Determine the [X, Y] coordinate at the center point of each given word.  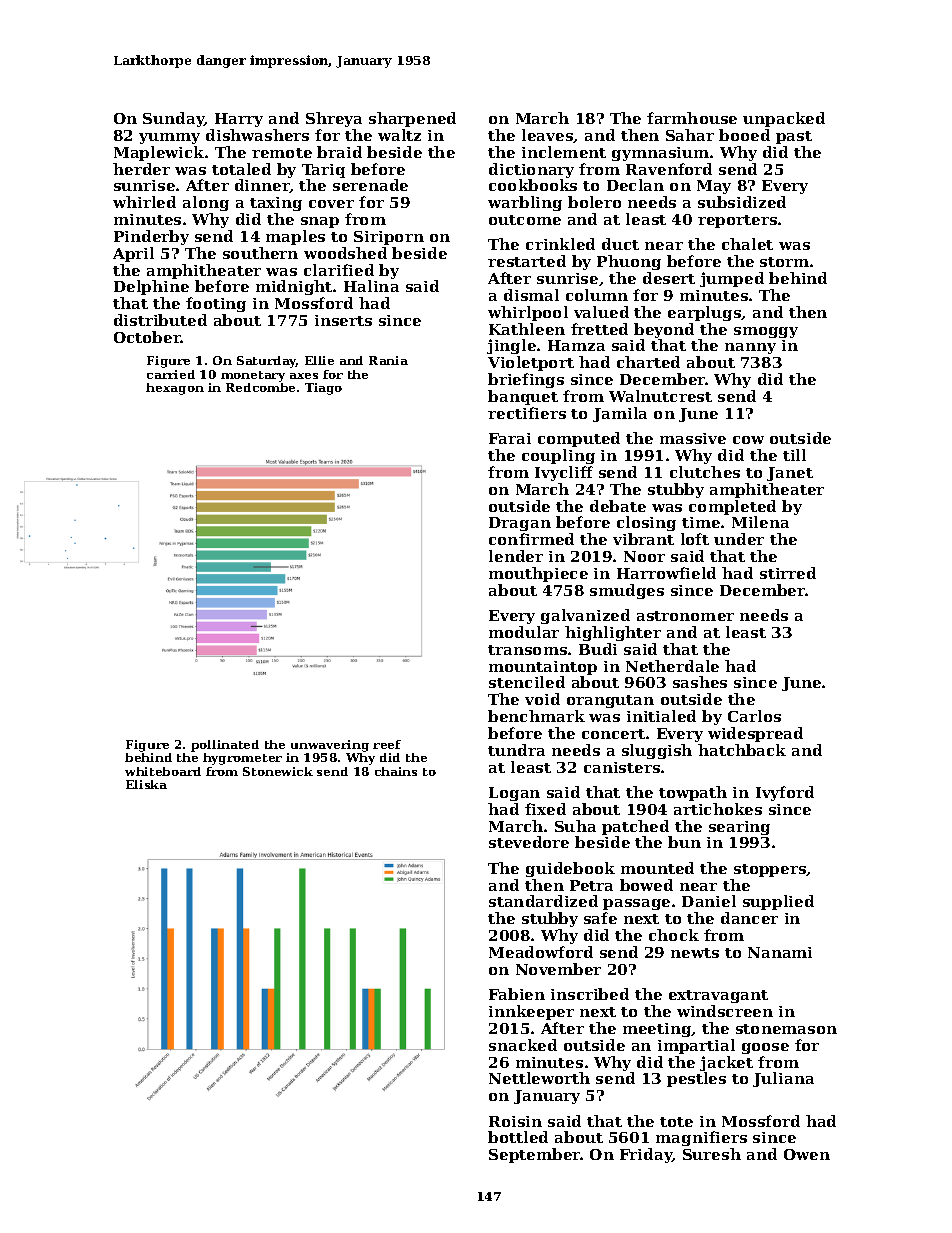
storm [784, 262]
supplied [778, 902]
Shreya [334, 119]
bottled [518, 1137]
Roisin [515, 1121]
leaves [548, 136]
